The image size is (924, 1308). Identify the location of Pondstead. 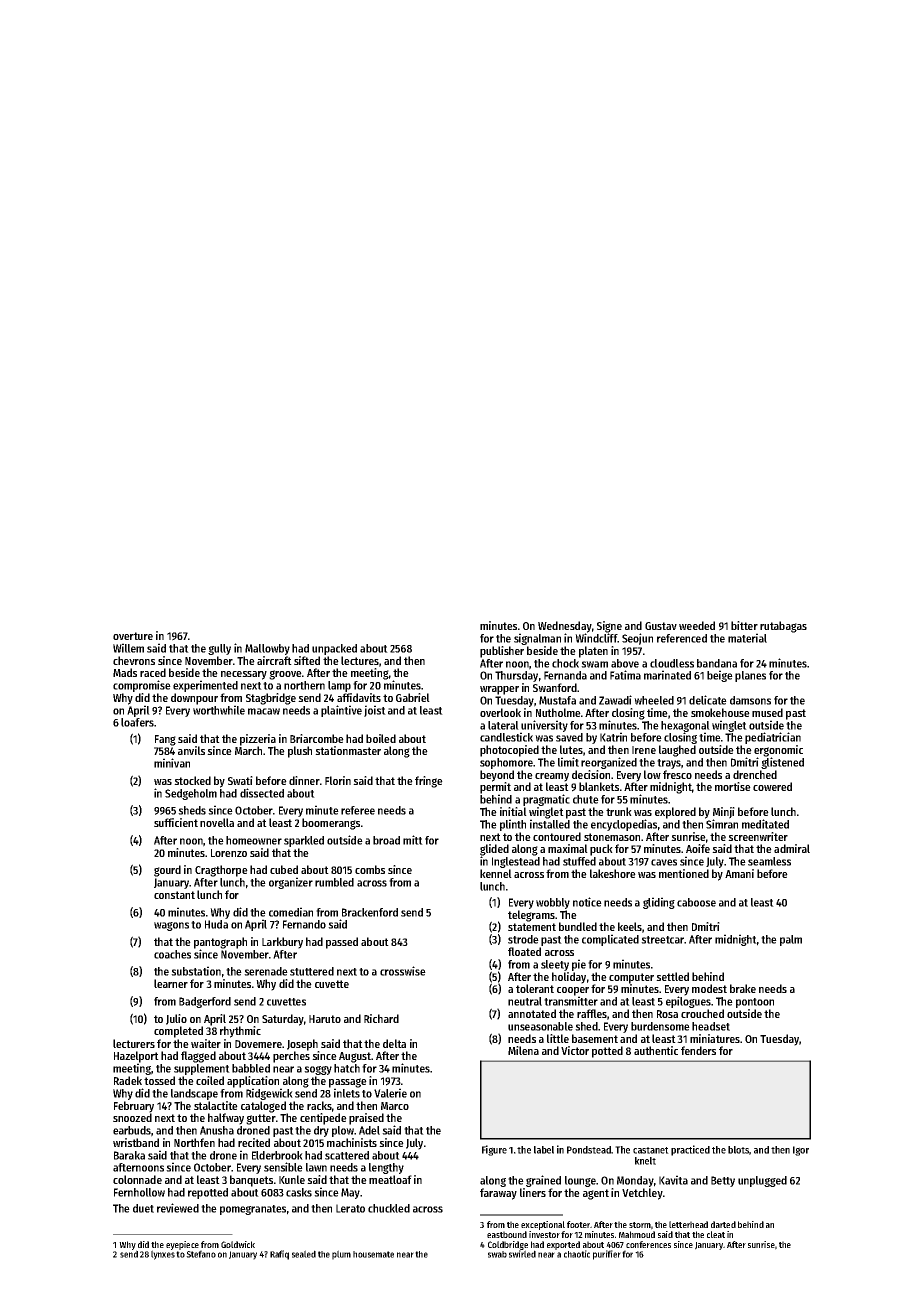
(589, 1150).
